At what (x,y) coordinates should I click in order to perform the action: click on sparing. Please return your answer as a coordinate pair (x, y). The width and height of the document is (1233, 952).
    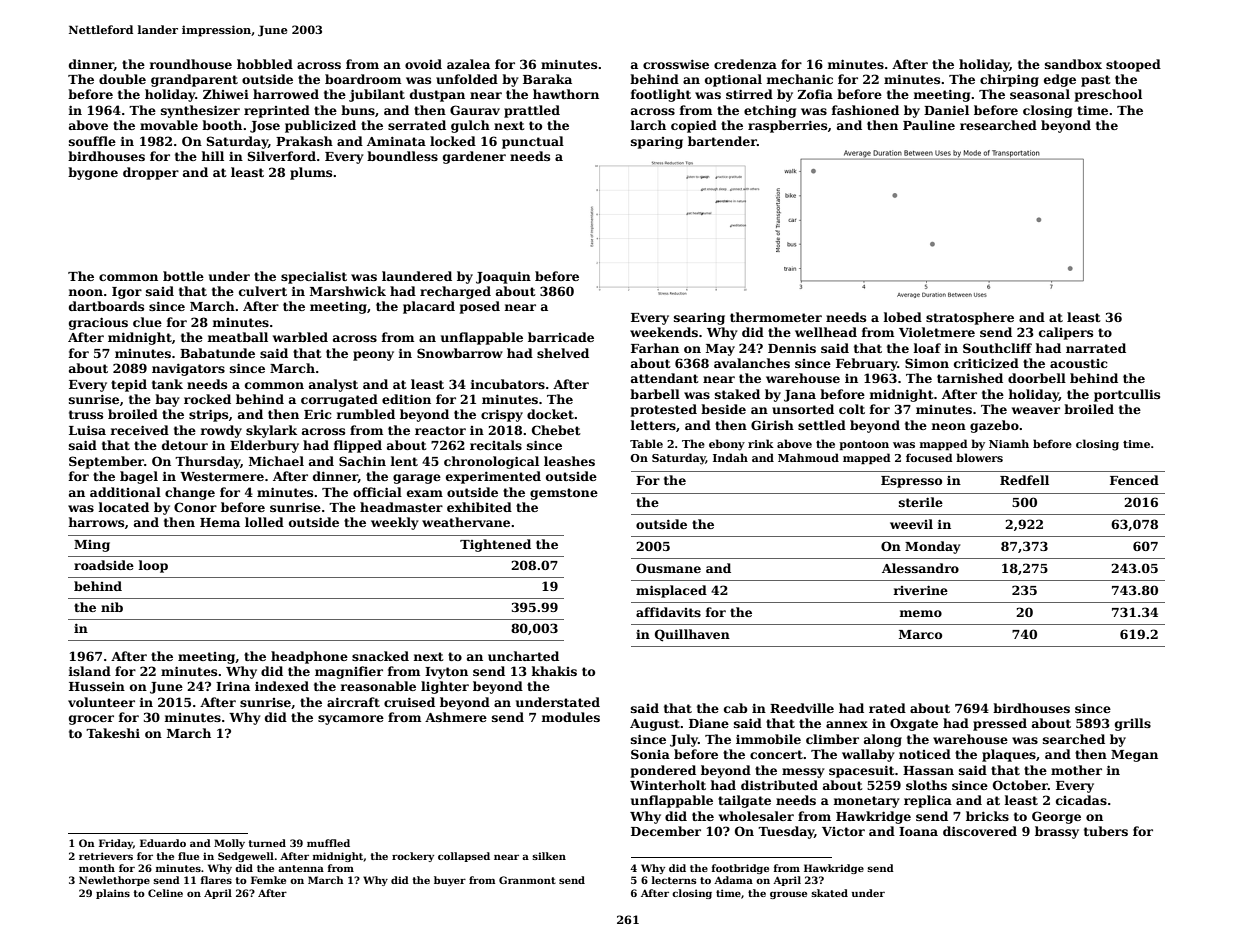
    Looking at the image, I should click on (657, 143).
